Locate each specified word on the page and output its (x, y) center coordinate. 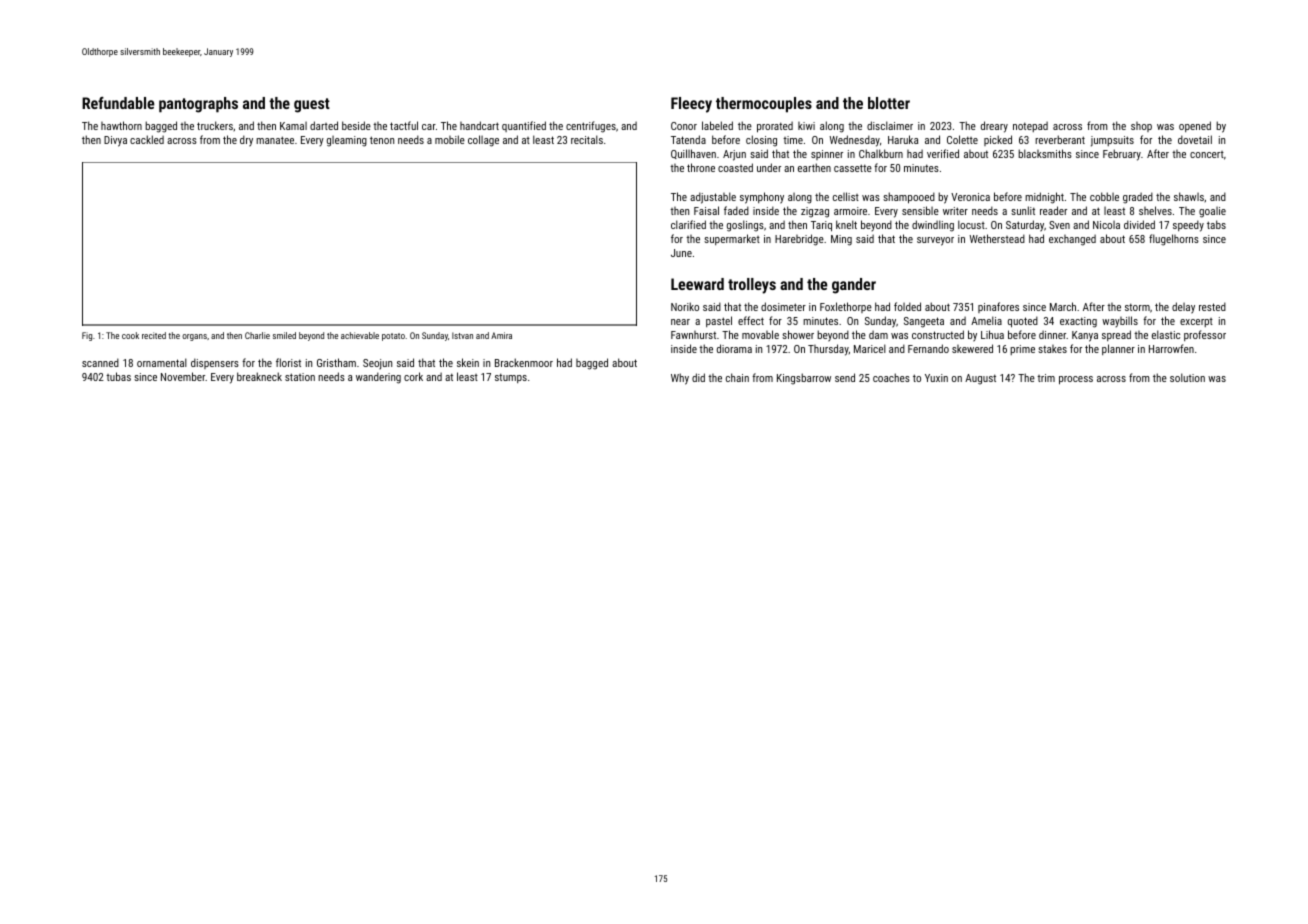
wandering (378, 378)
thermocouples (764, 105)
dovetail (1195, 139)
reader (1053, 210)
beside (356, 125)
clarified (688, 224)
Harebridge (799, 240)
